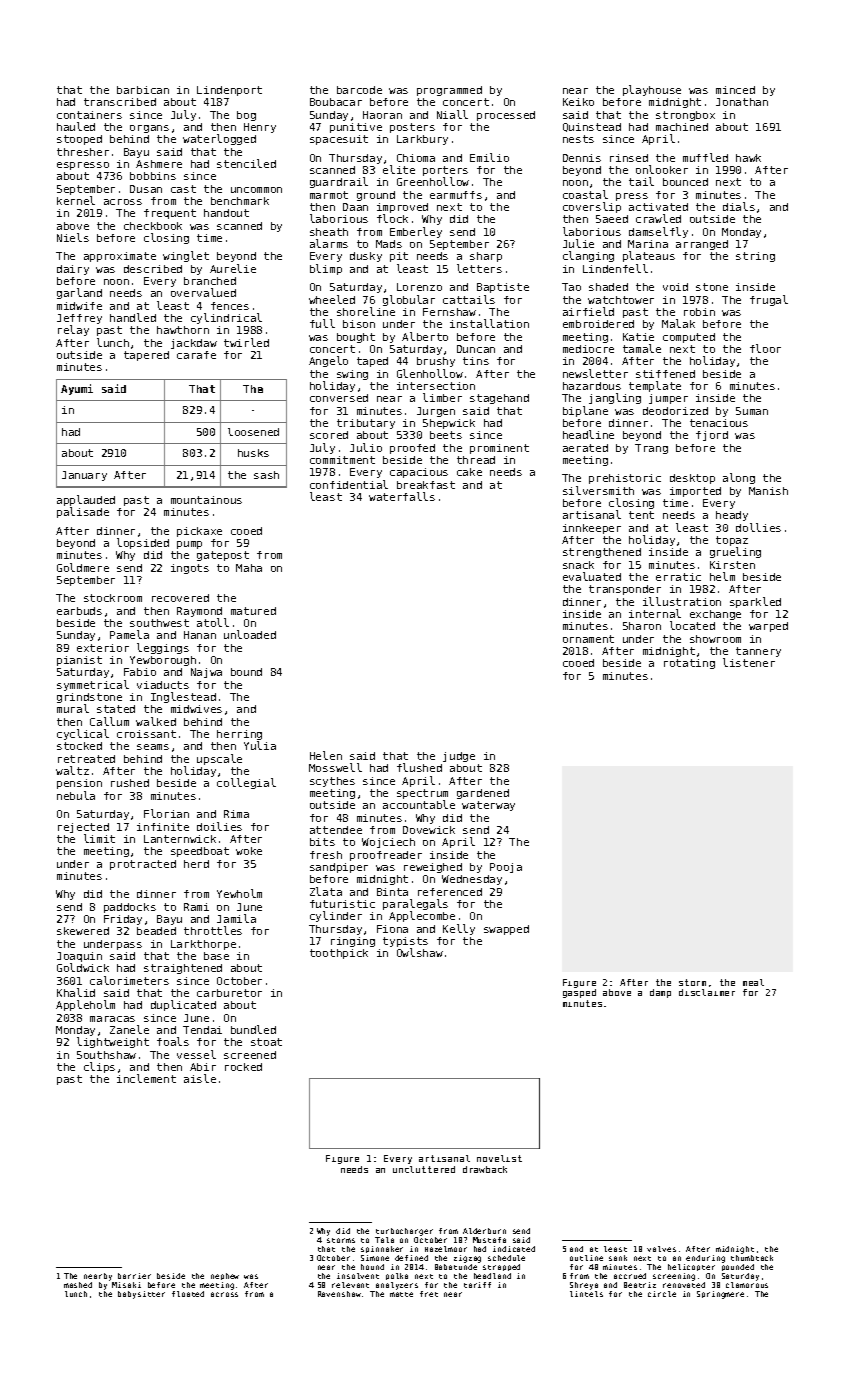 The width and height of the document is (849, 1400). I want to click on floated, so click(188, 1294).
